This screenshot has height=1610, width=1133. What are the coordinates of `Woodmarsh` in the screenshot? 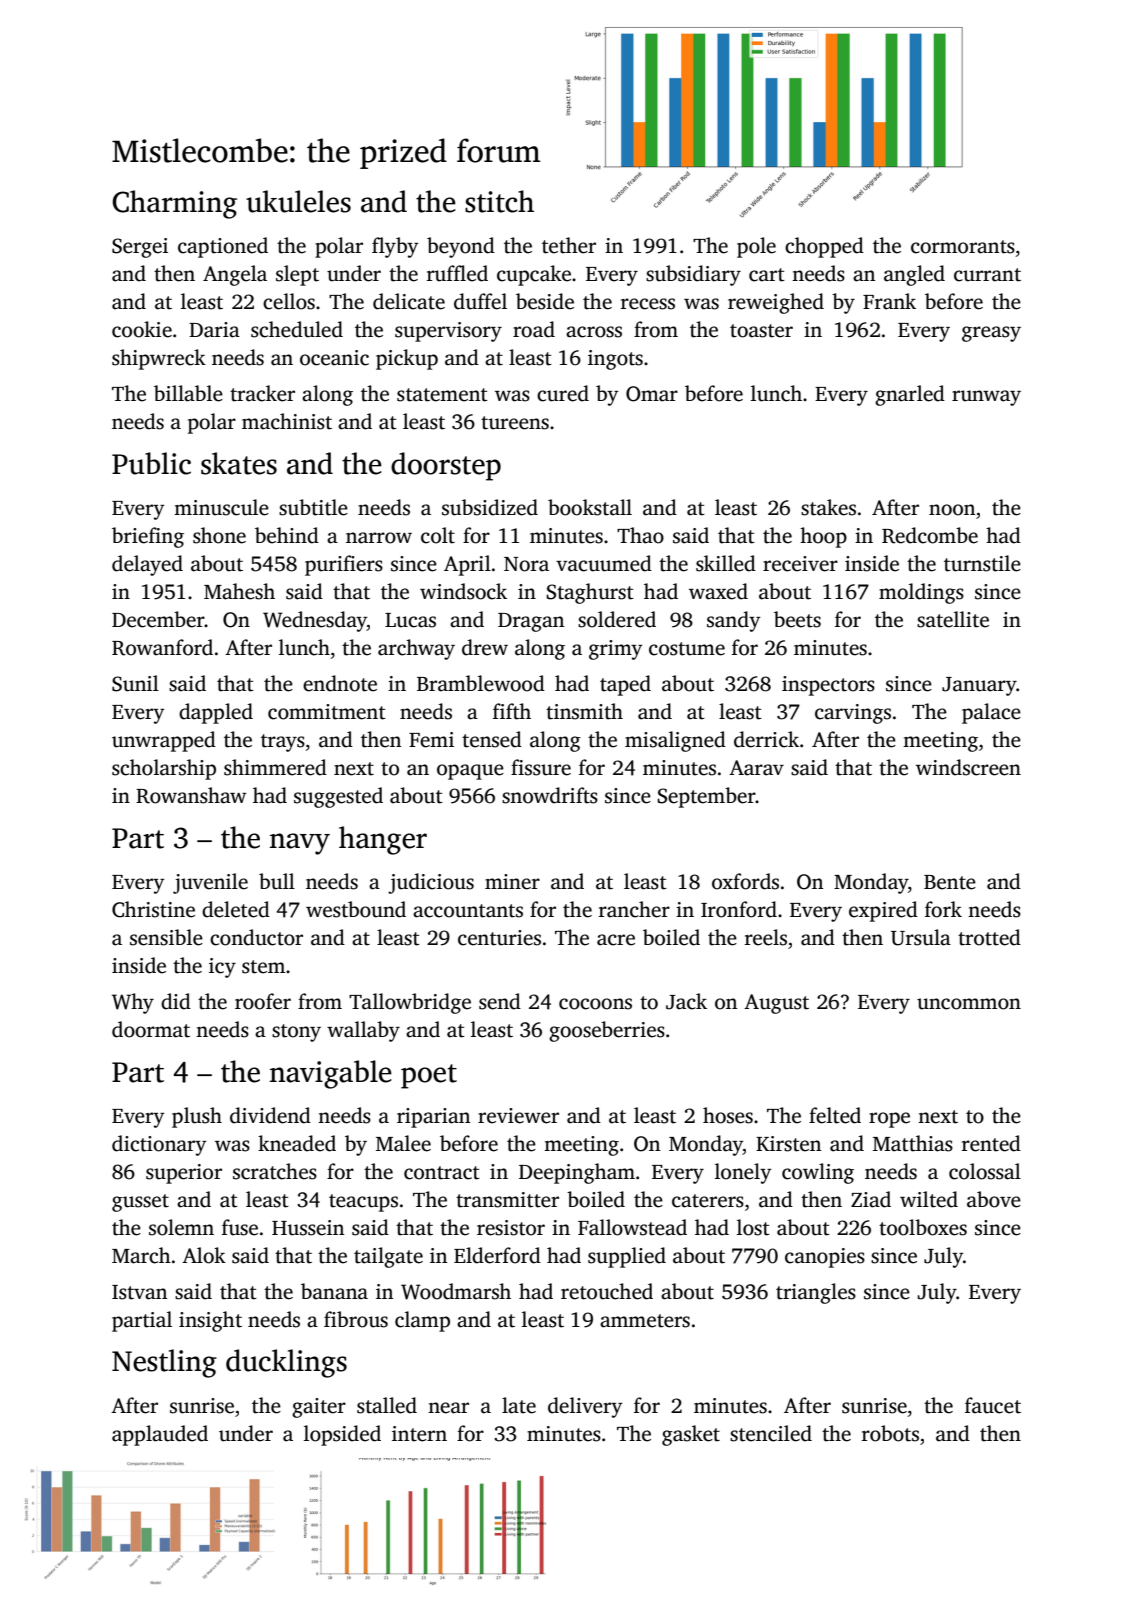 It's located at (456, 1291).
